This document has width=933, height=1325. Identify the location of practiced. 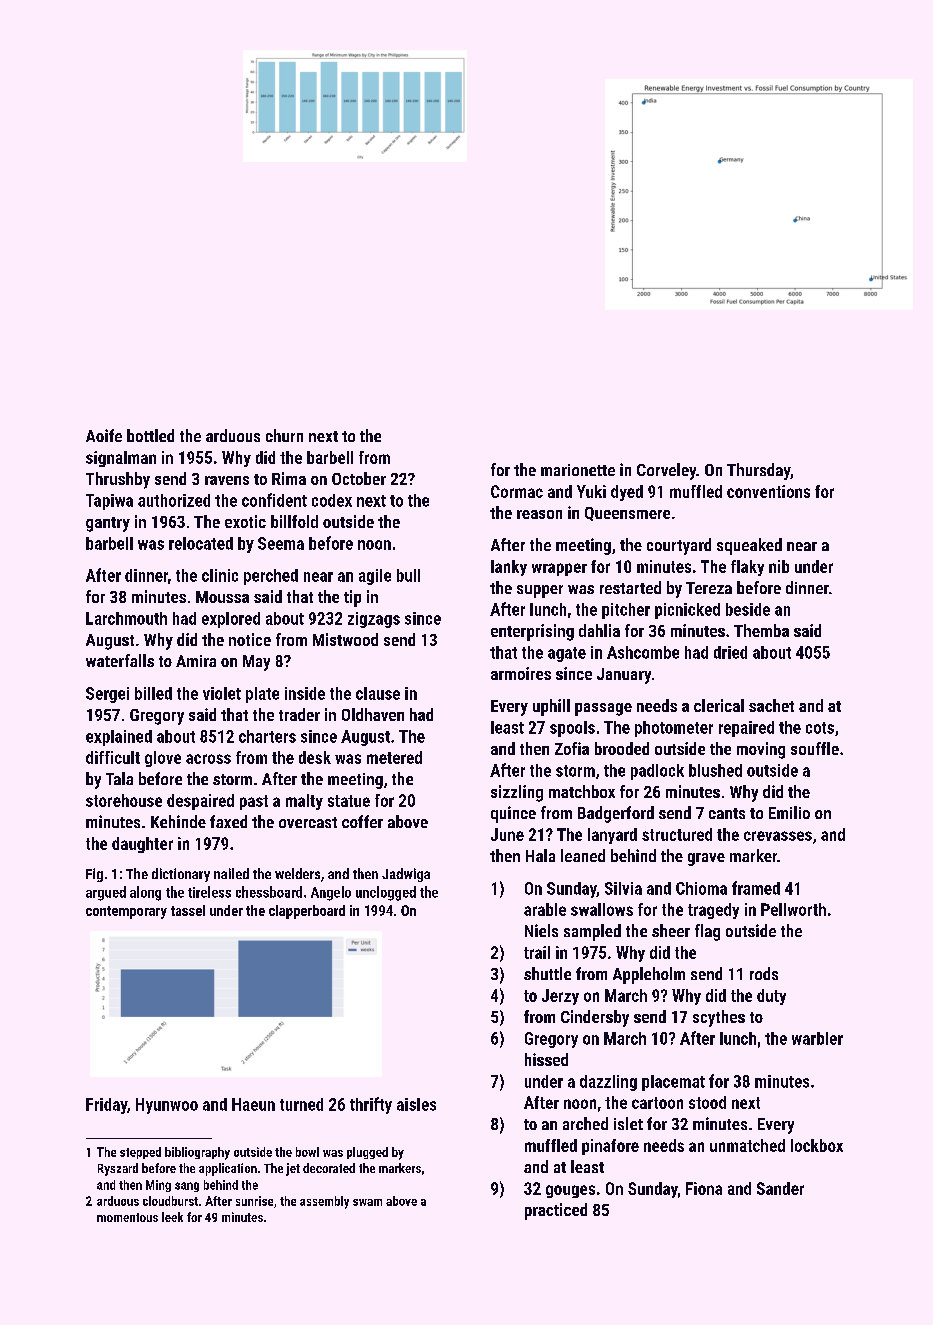
(556, 1211).
